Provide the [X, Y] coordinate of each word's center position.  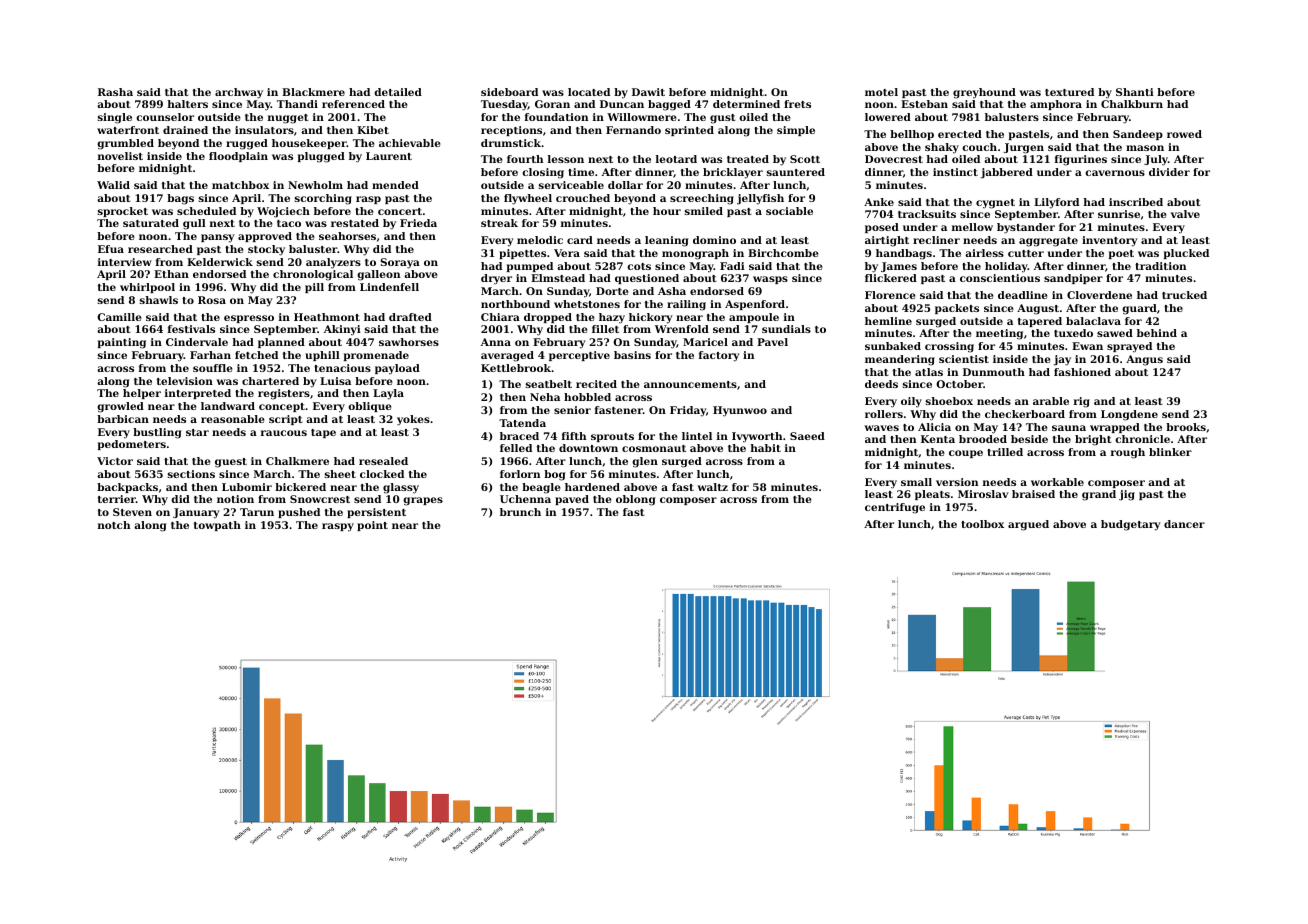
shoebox [949, 401]
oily [911, 402]
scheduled [206, 211]
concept [282, 407]
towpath [217, 526]
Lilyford [1056, 203]
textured [1069, 92]
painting [122, 343]
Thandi [297, 104]
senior [572, 410]
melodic [540, 240]
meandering [900, 360]
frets [797, 104]
